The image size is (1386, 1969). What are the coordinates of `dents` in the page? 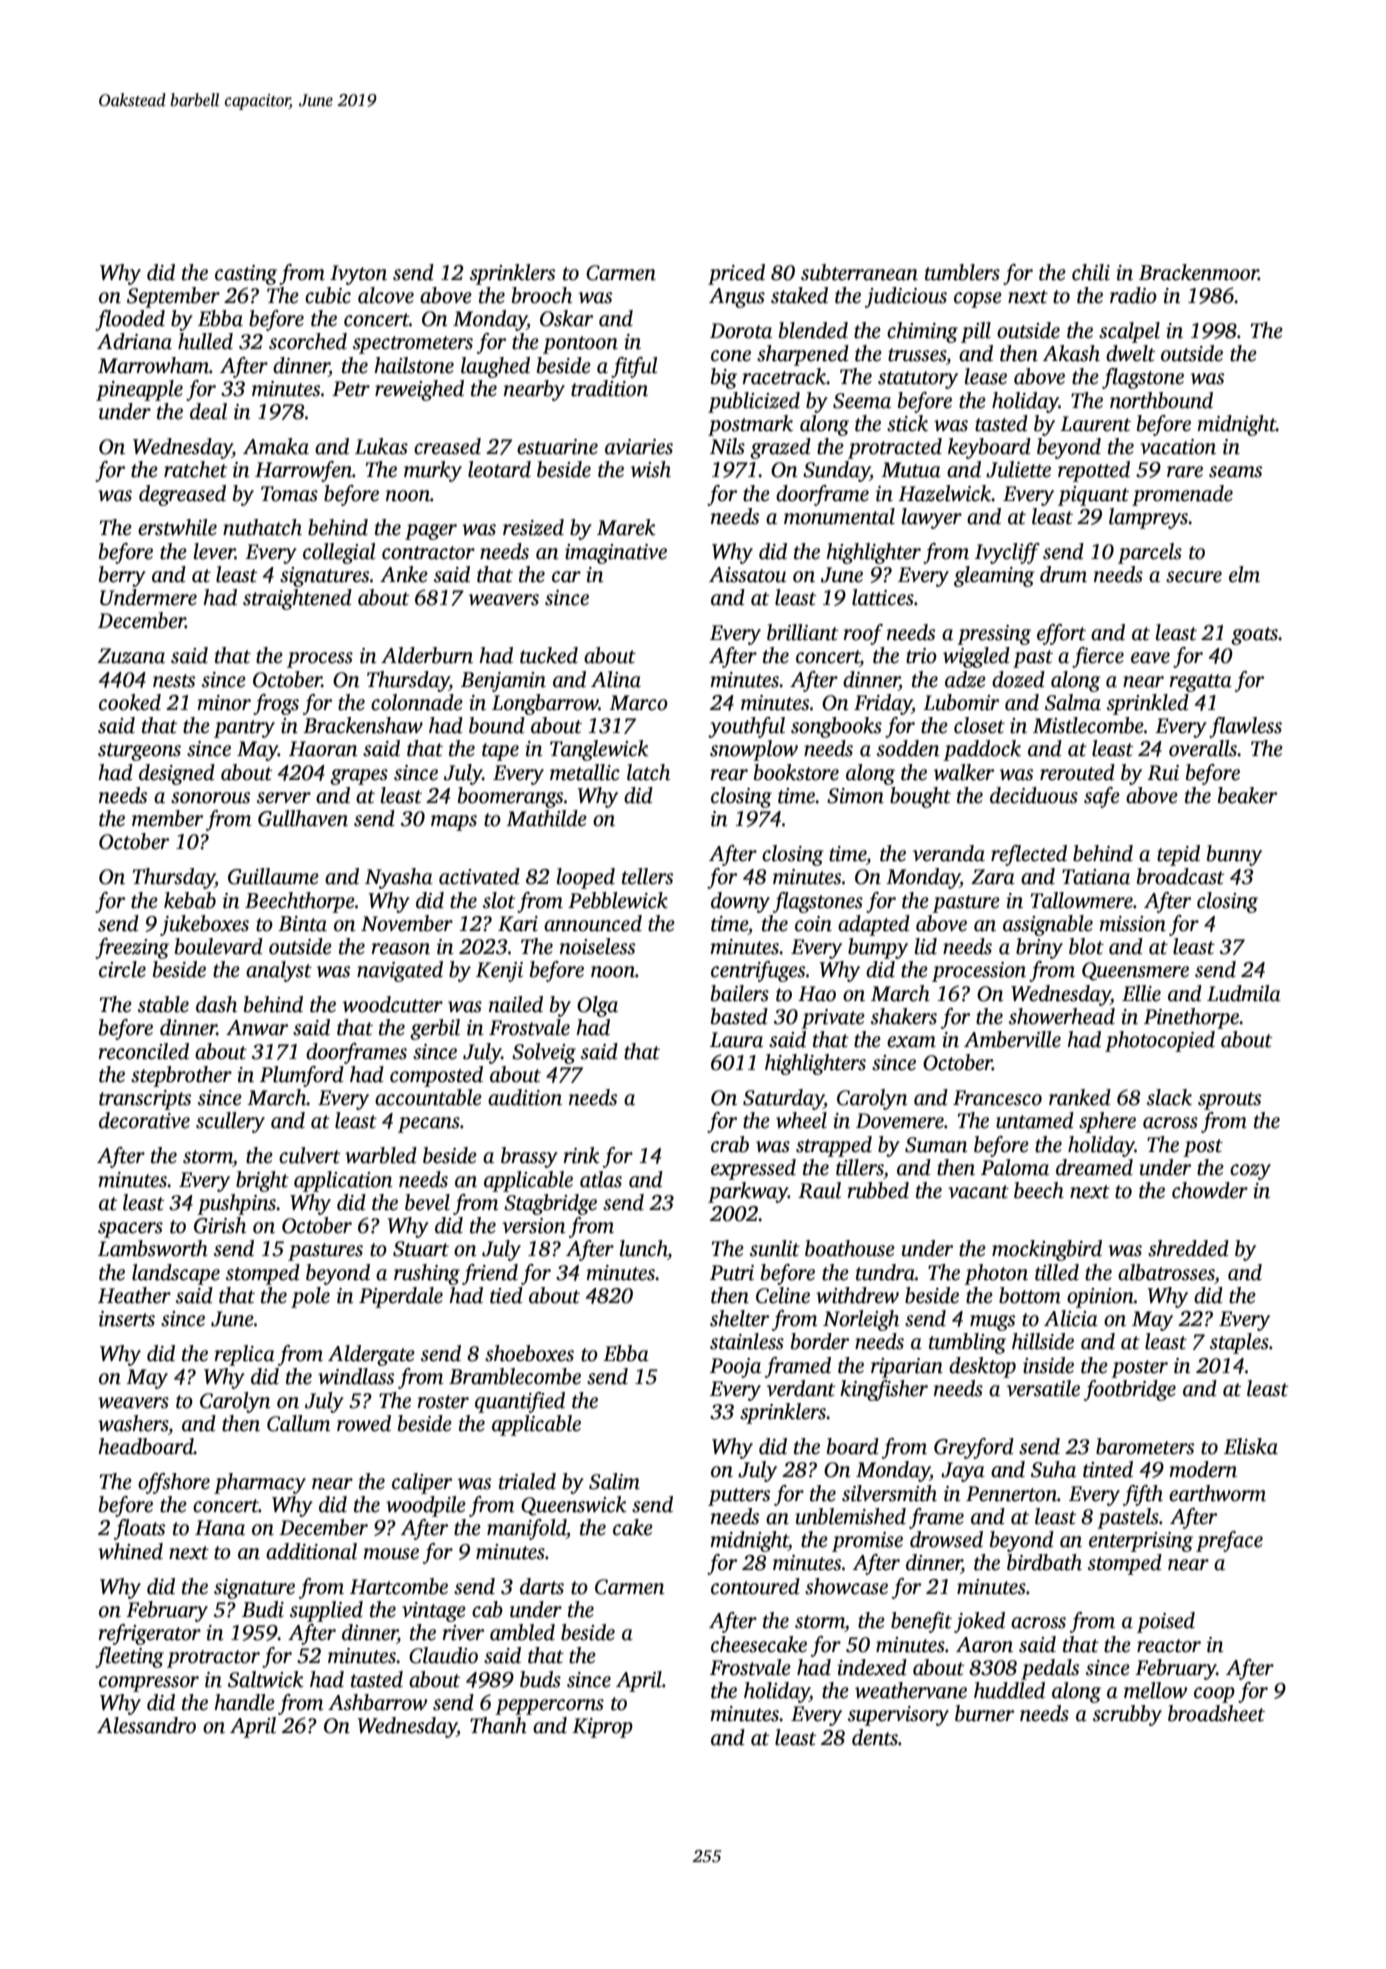 It's located at (875, 1737).
